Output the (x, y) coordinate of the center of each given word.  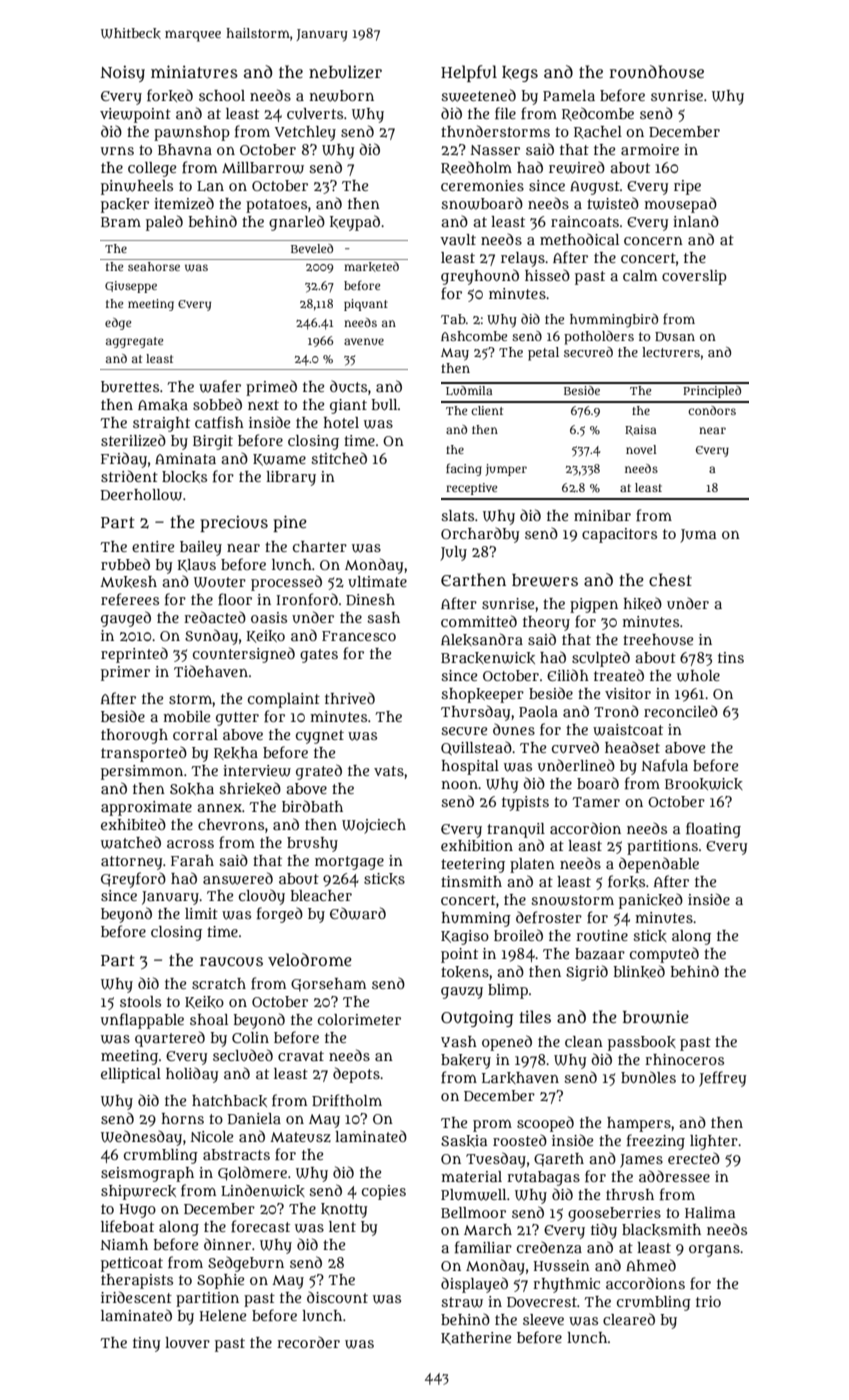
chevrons (231, 824)
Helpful (469, 73)
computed (664, 955)
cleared (629, 1319)
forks (626, 881)
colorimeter (359, 1019)
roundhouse (656, 71)
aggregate (134, 342)
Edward (358, 913)
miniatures (194, 72)
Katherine (476, 1338)
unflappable (142, 1021)
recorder (308, 1342)
